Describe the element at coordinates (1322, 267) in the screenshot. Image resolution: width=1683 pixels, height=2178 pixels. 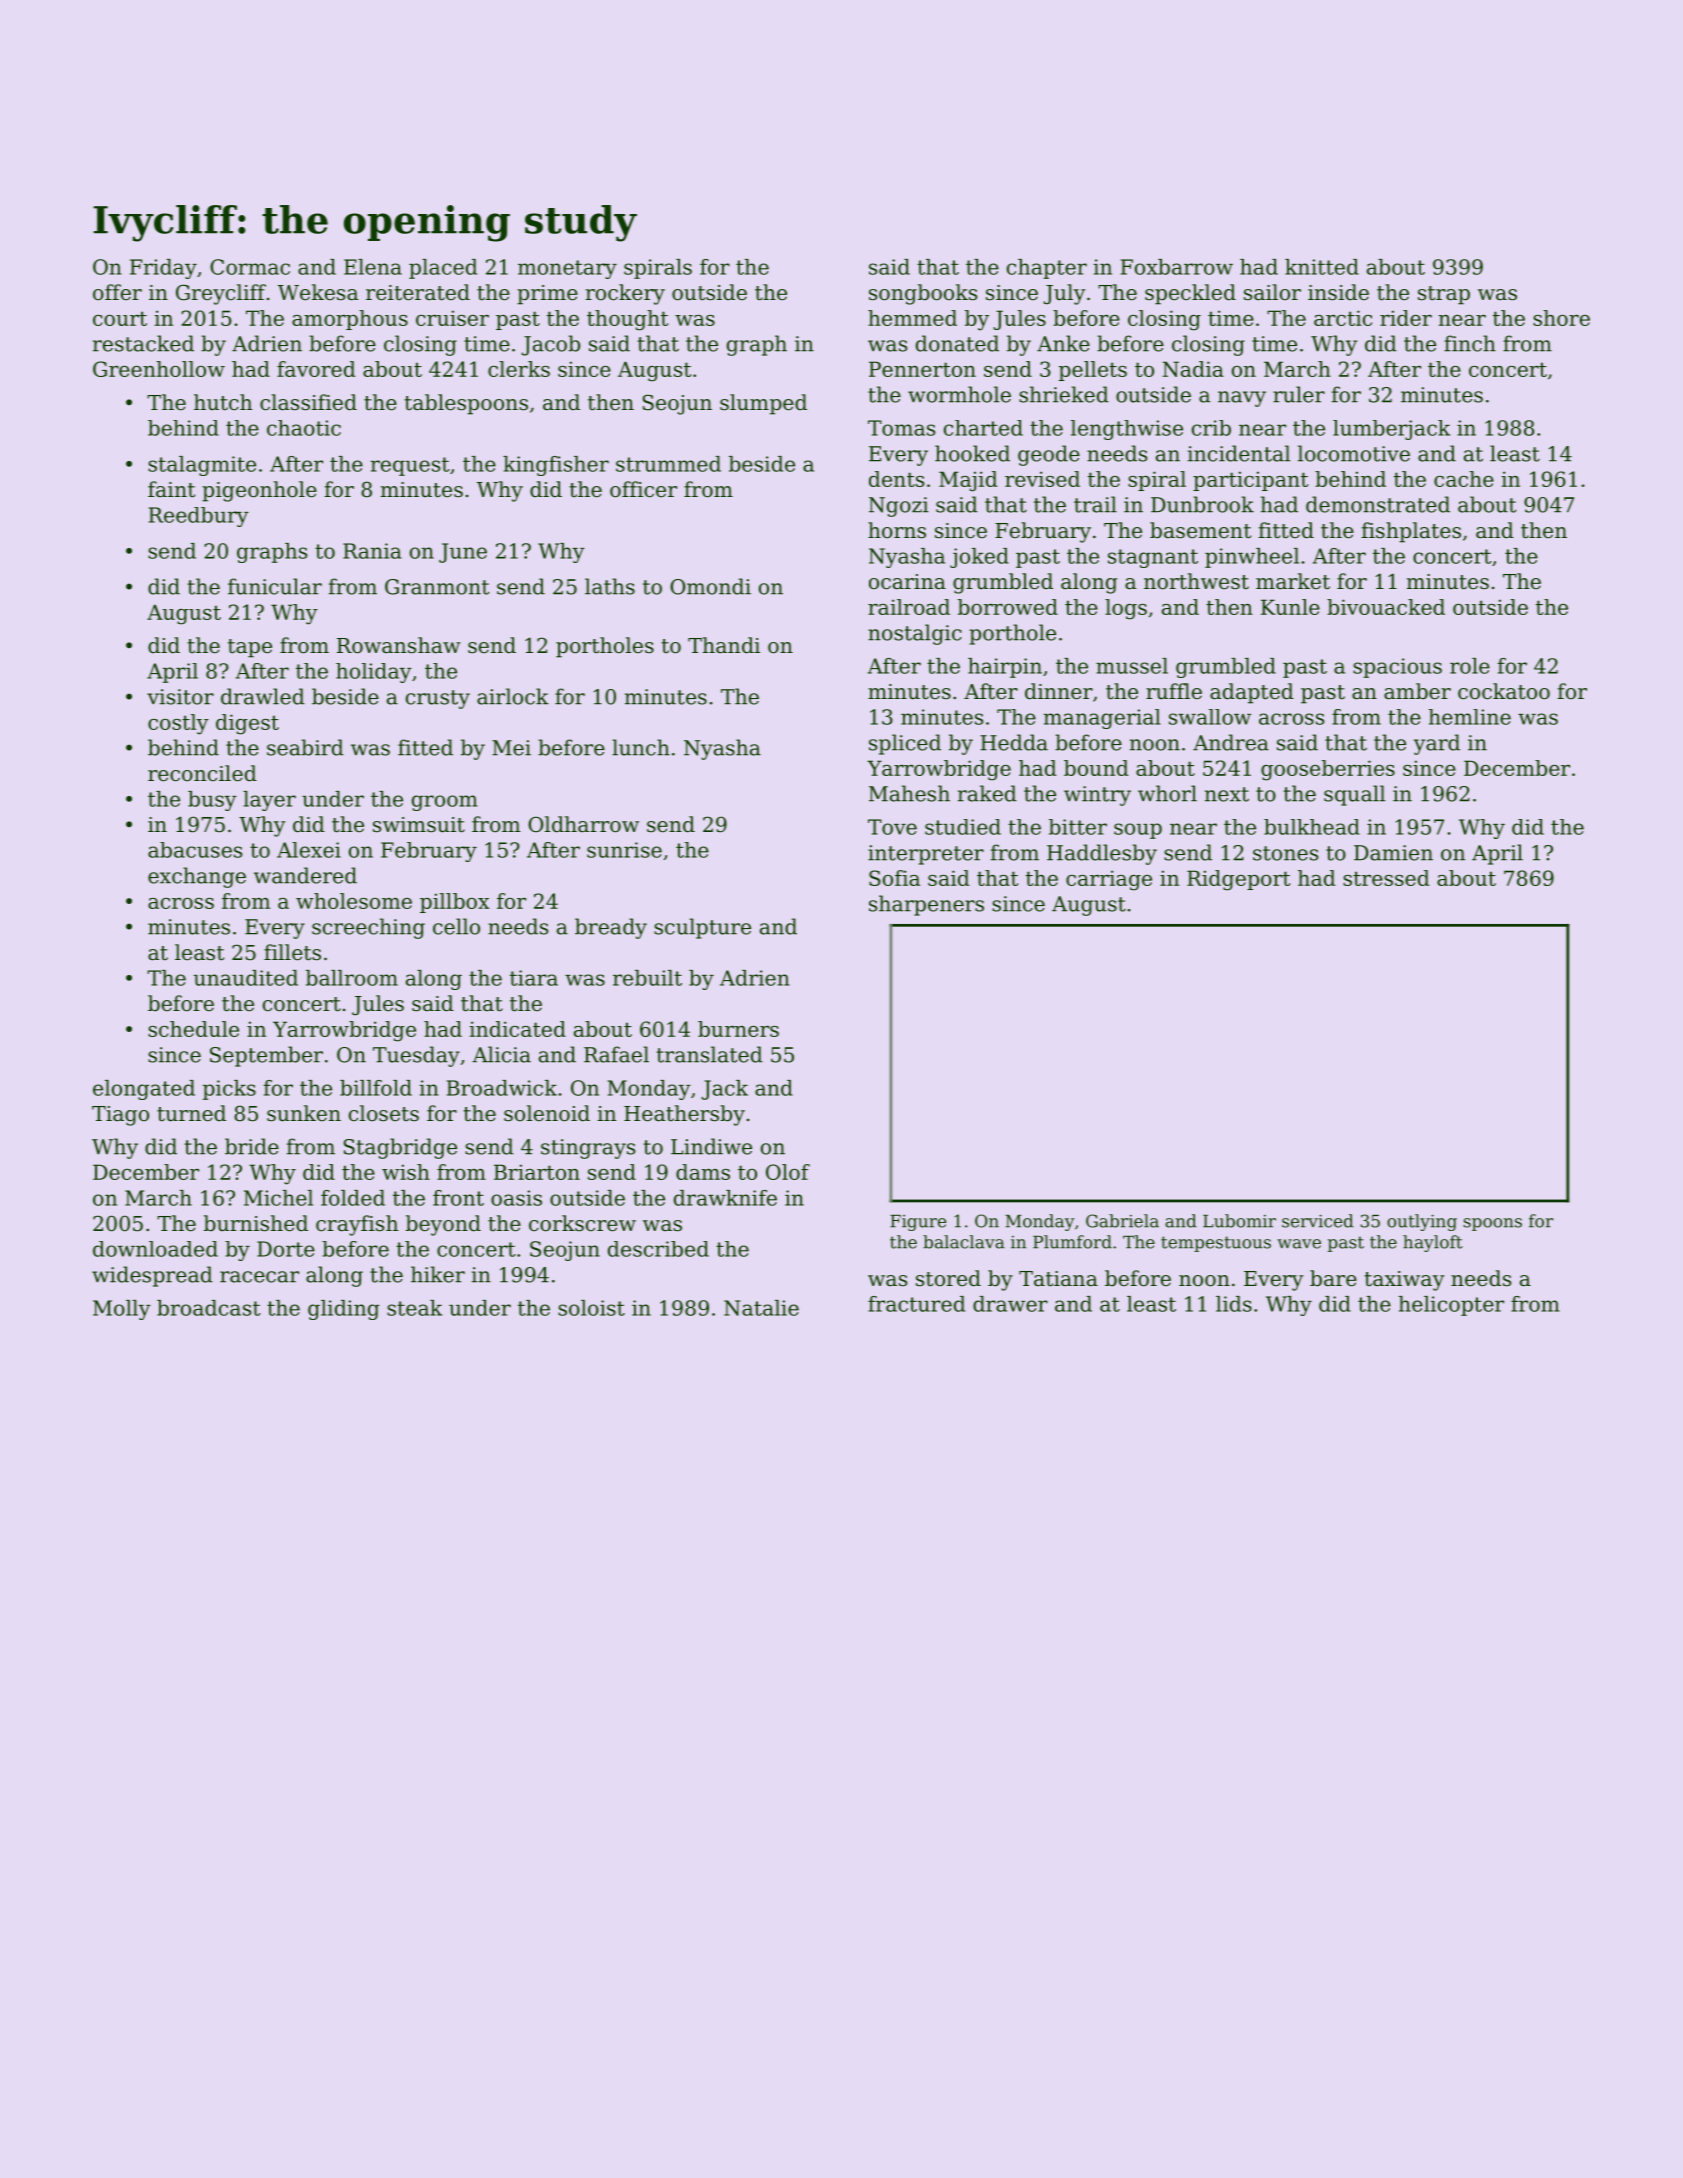
I see `knitted` at that location.
